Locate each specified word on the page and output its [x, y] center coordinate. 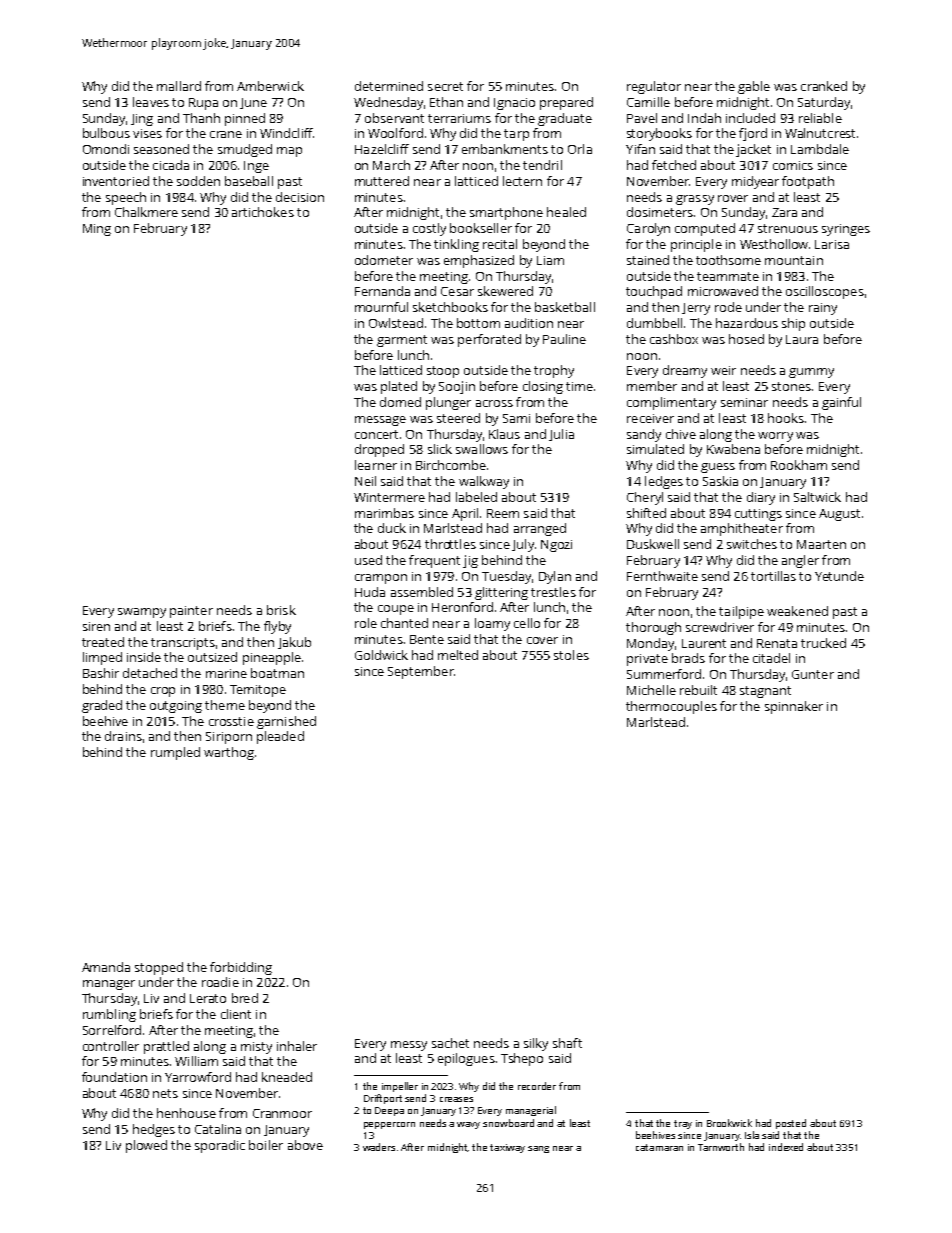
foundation [114, 1077]
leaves [151, 102]
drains [123, 736]
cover [542, 640]
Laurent [704, 643]
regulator [654, 87]
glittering [501, 593]
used [368, 560]
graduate [565, 119]
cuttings [758, 515]
